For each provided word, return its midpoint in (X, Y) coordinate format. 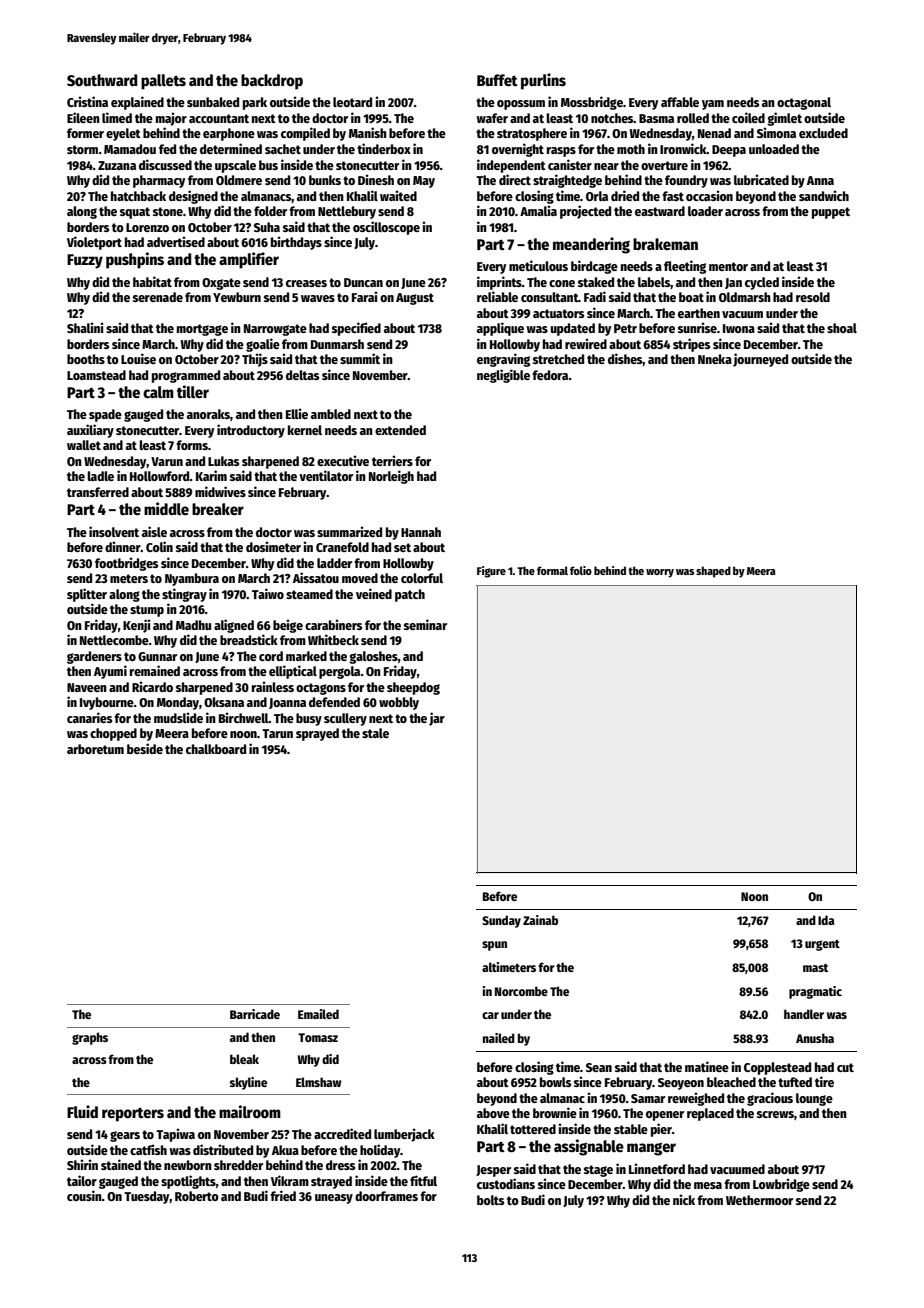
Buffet (497, 80)
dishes (625, 359)
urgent (822, 945)
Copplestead (777, 1068)
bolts (490, 1200)
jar (437, 719)
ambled (331, 414)
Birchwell (244, 717)
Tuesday (147, 1197)
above (493, 1113)
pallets (163, 82)
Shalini (85, 327)
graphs (90, 1038)
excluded (823, 133)
